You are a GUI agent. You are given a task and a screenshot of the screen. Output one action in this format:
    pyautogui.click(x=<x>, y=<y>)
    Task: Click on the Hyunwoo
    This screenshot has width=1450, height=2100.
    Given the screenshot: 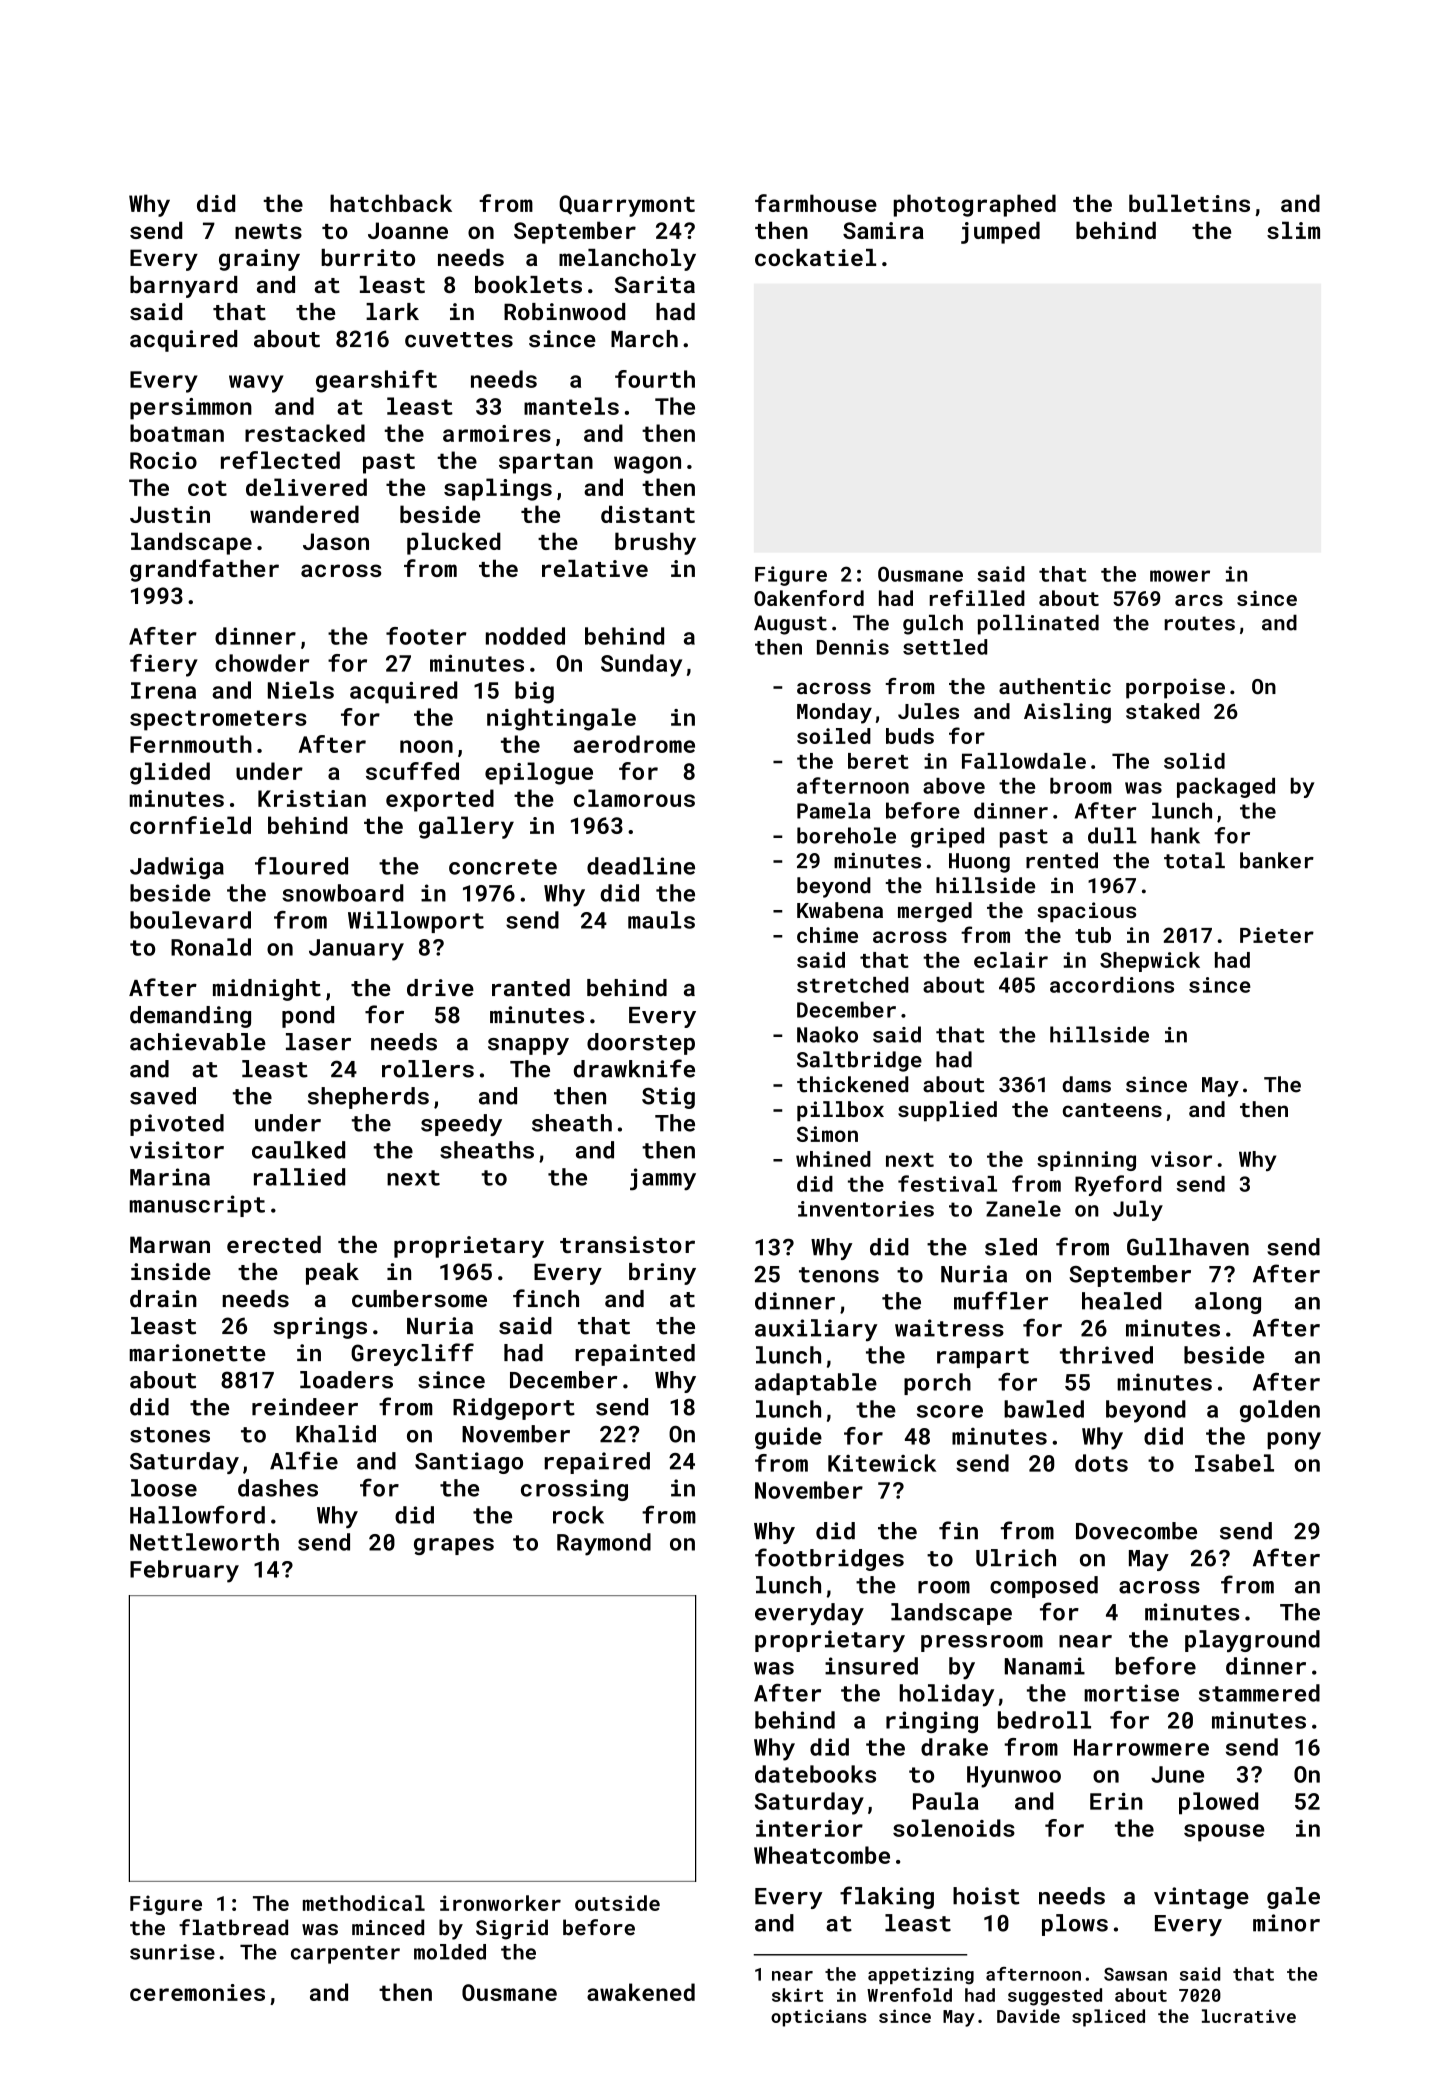 What is the action you would take?
    pyautogui.click(x=1014, y=1777)
